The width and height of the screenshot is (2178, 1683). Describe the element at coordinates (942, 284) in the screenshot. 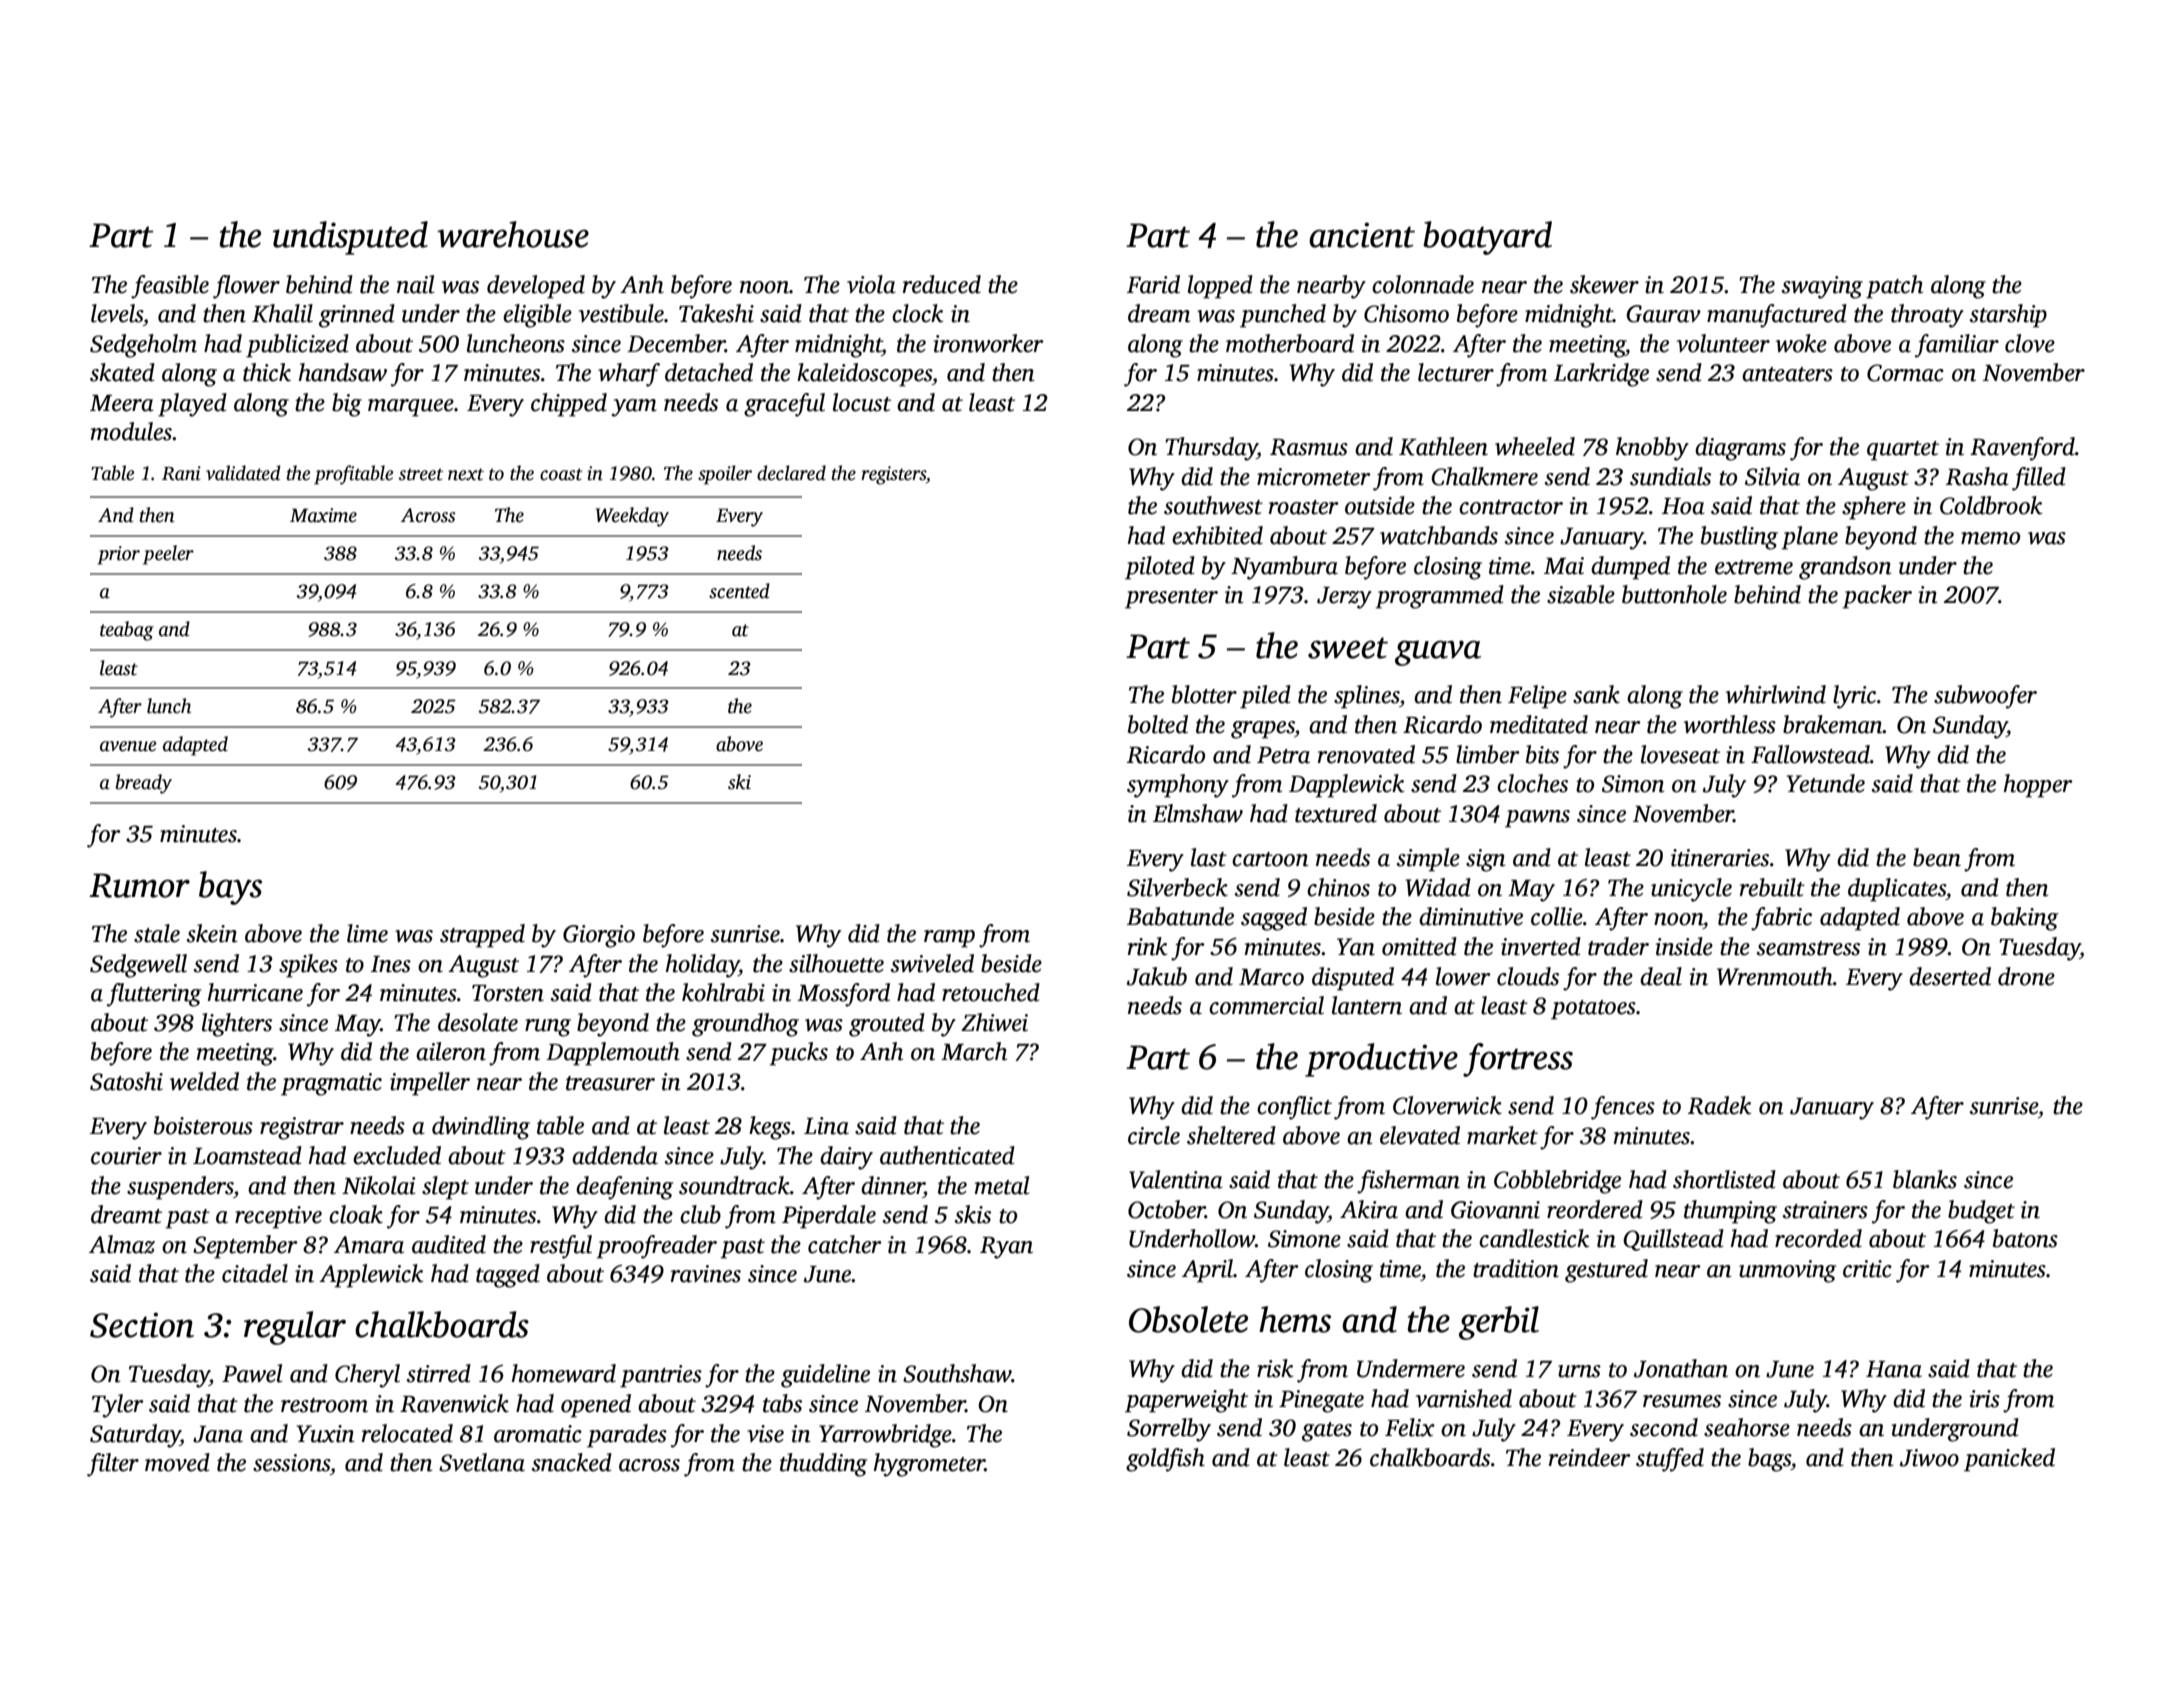

I see `reduced` at that location.
